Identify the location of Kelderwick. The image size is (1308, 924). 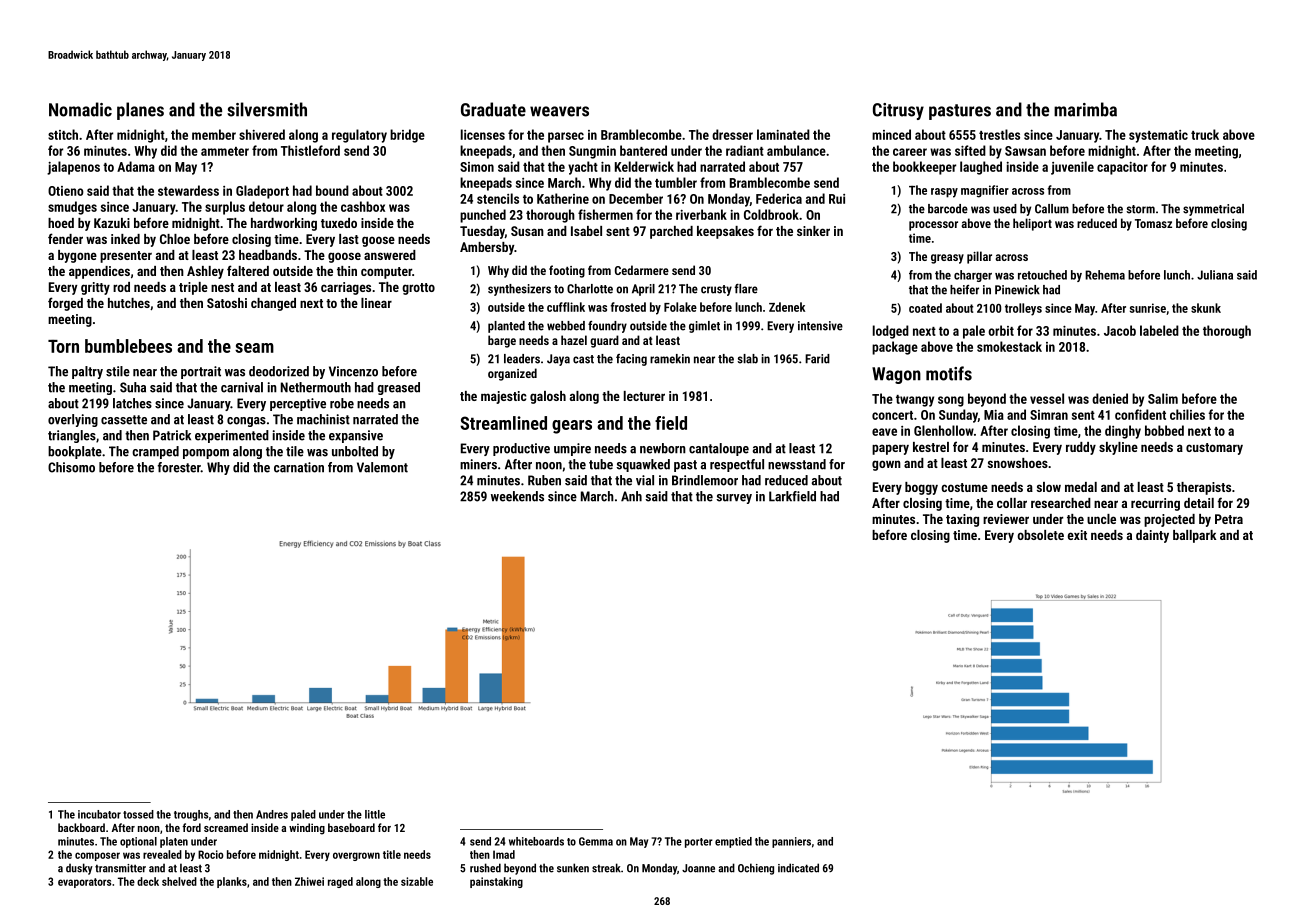
(644, 166).
